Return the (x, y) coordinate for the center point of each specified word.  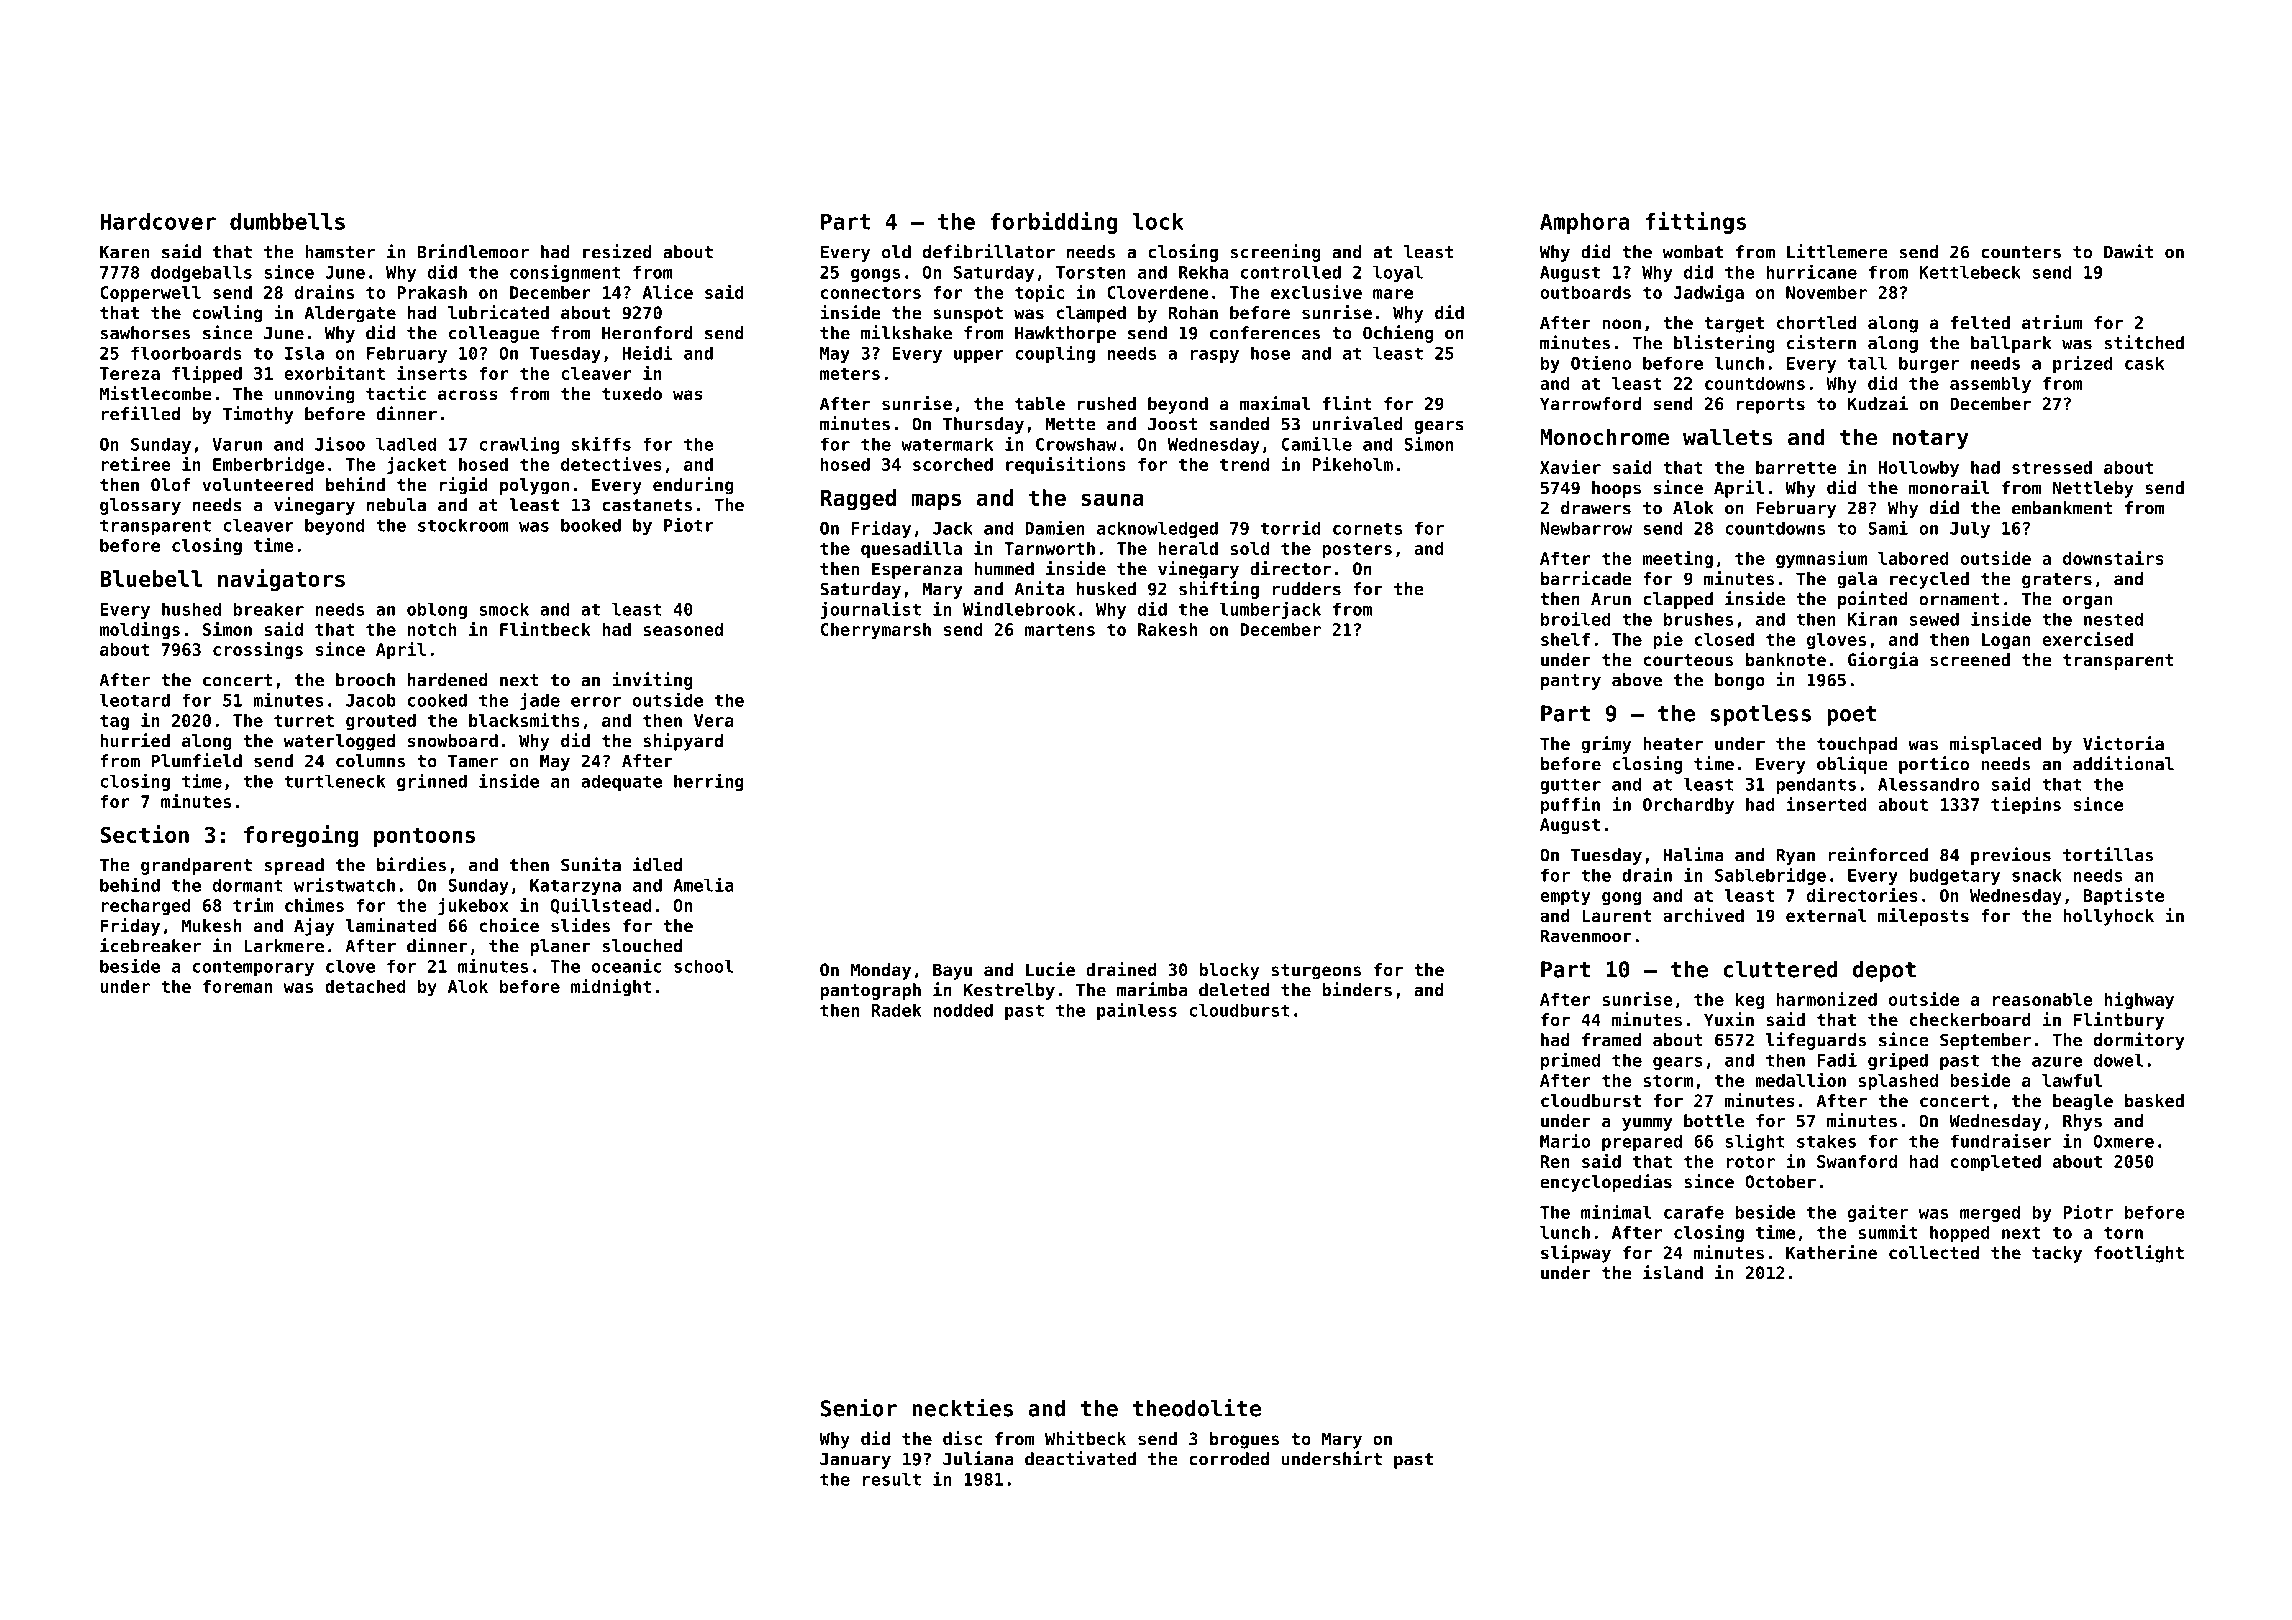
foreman (237, 986)
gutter (1570, 786)
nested (2113, 619)
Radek (897, 1010)
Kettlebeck (1970, 272)
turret (304, 721)
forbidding (1054, 223)
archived (1703, 915)
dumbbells (287, 221)
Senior (859, 1407)
